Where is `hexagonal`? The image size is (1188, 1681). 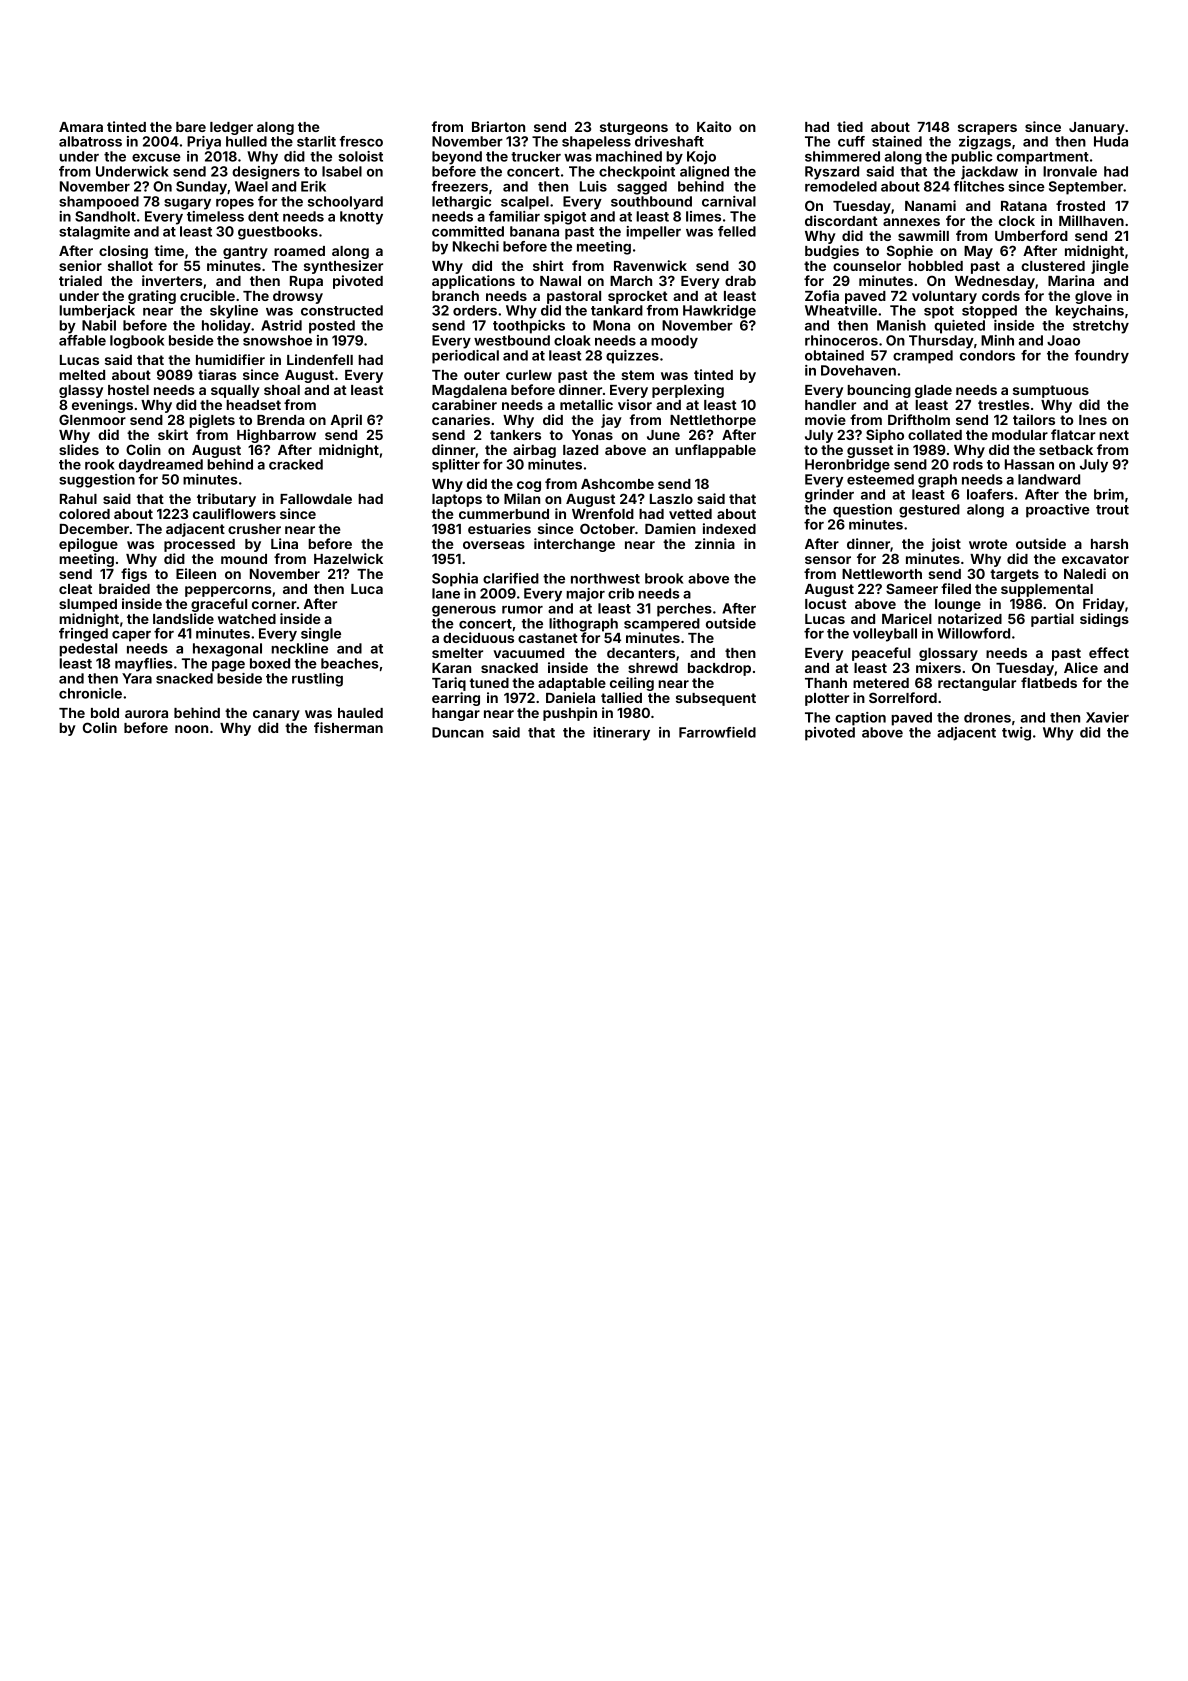
hexagonal is located at coordinates (227, 650).
